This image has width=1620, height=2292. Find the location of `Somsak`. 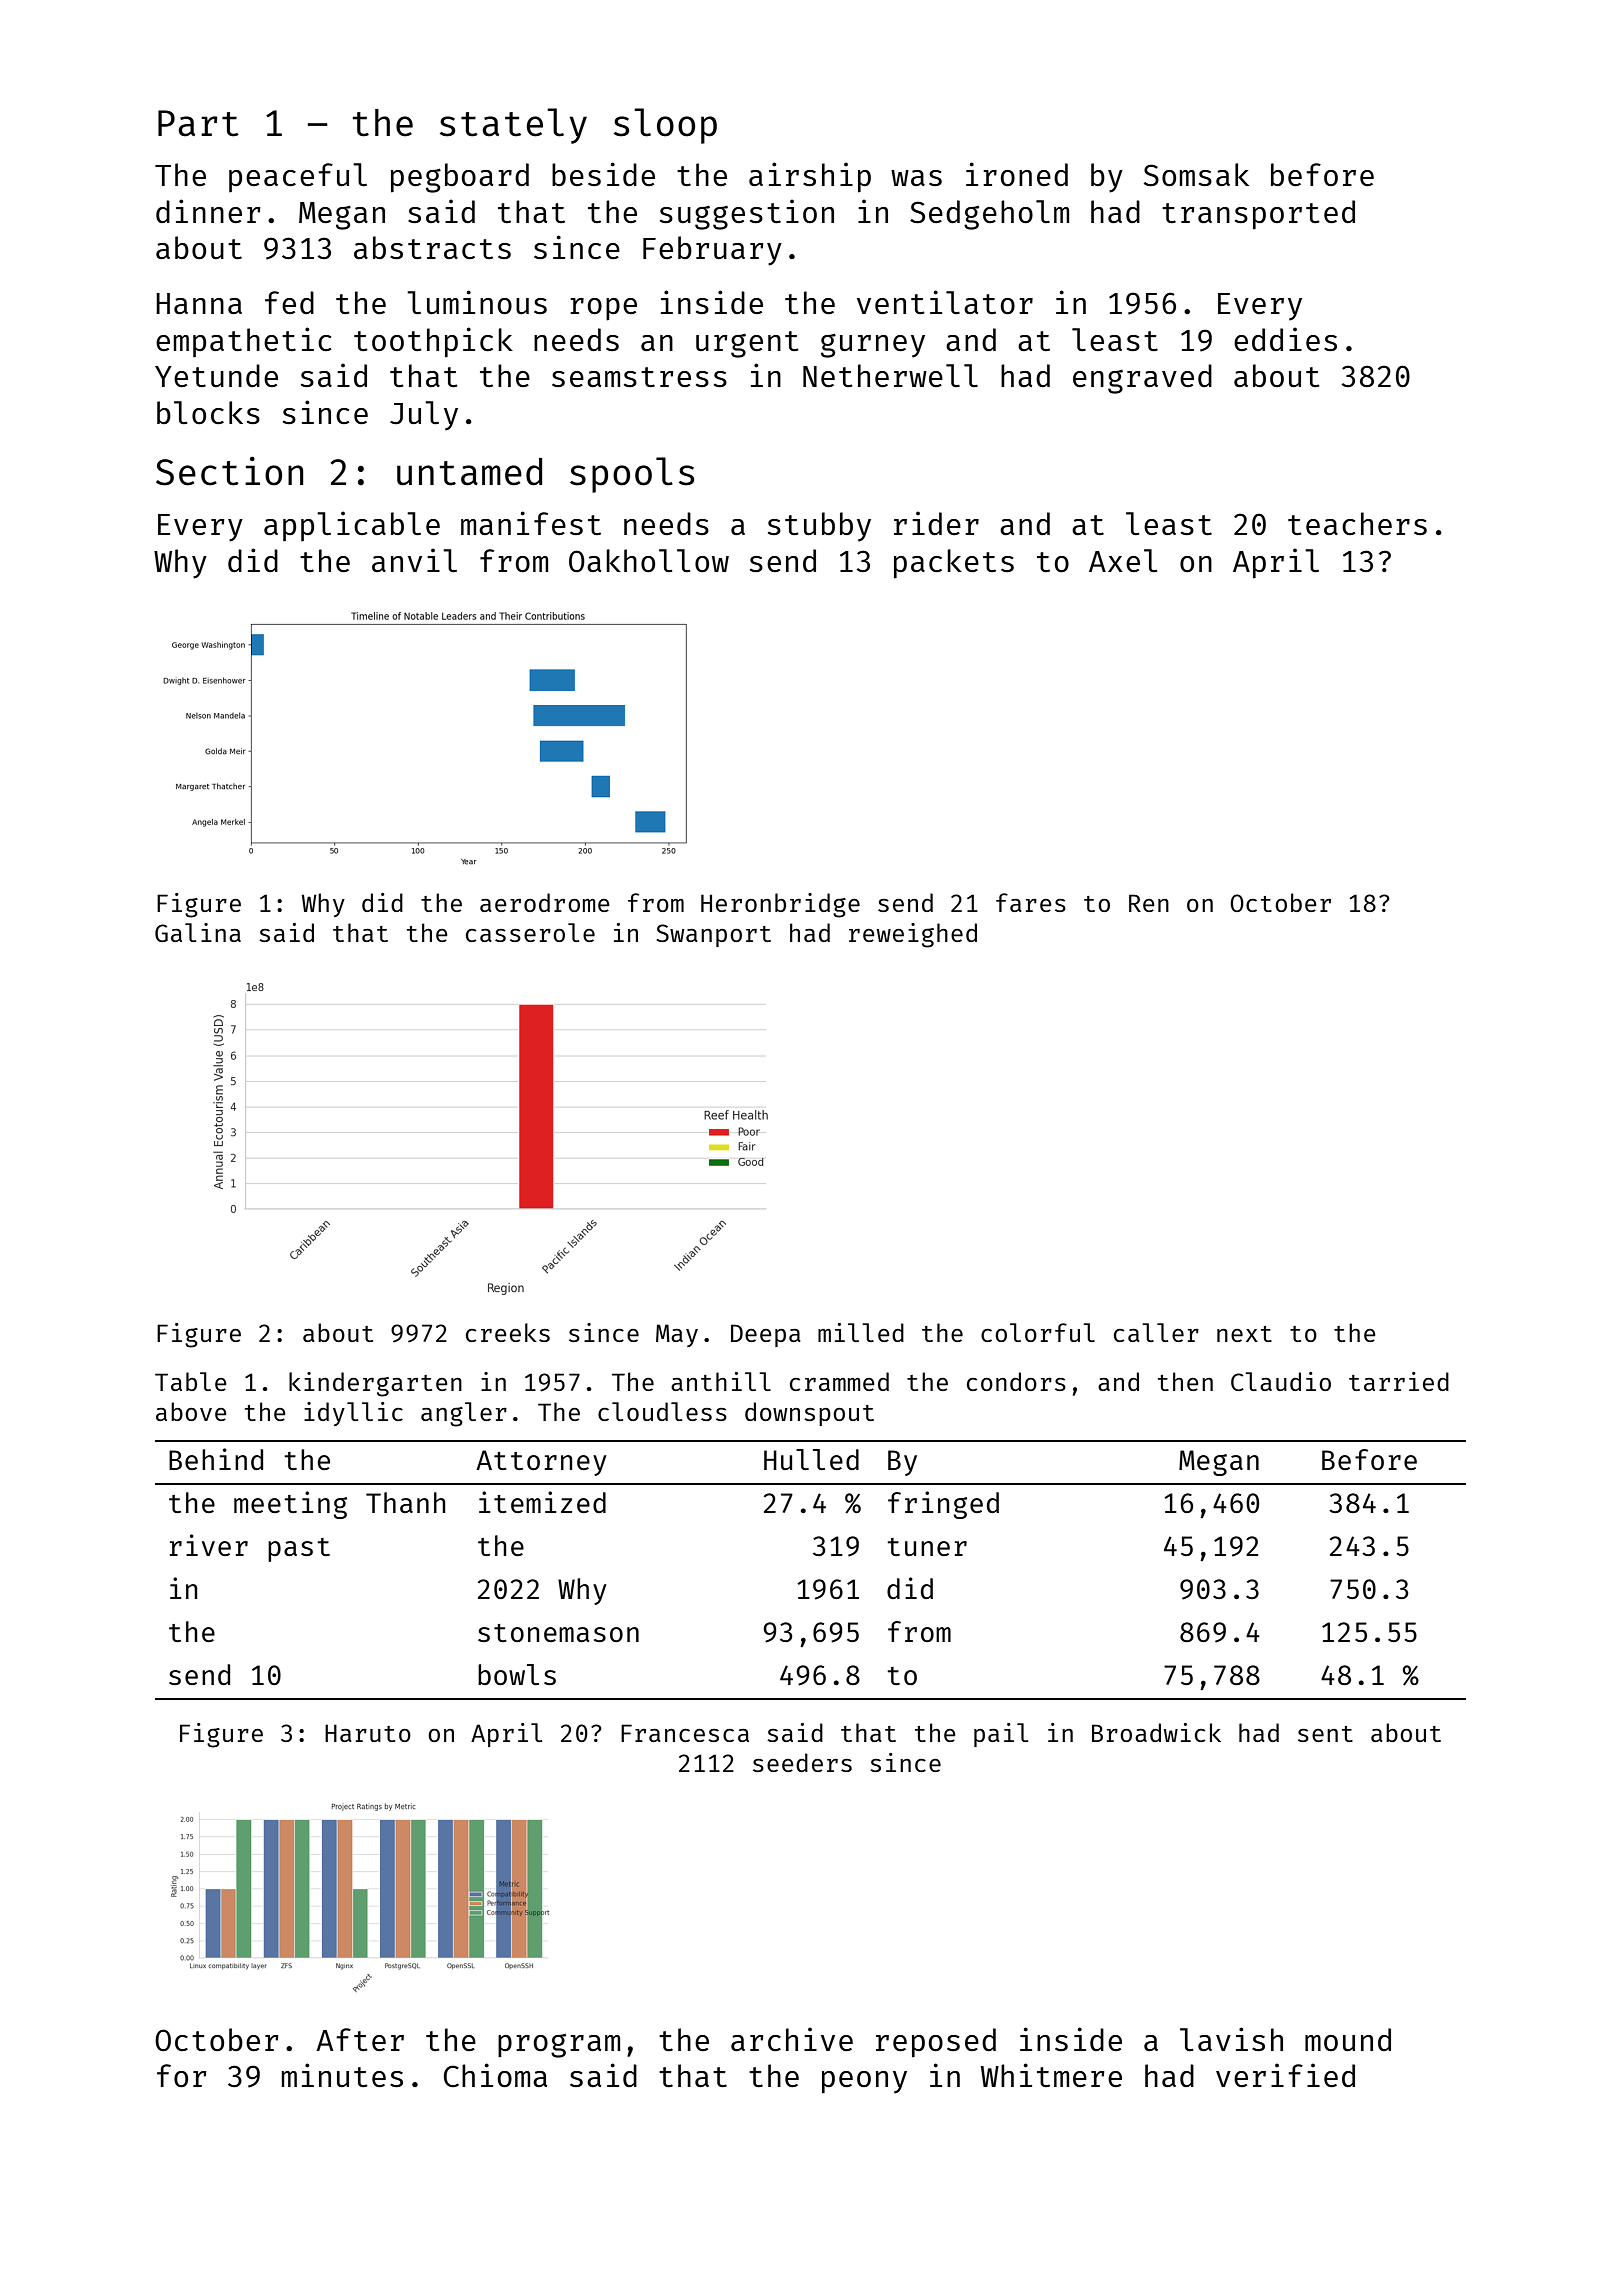

Somsak is located at coordinates (1196, 174).
